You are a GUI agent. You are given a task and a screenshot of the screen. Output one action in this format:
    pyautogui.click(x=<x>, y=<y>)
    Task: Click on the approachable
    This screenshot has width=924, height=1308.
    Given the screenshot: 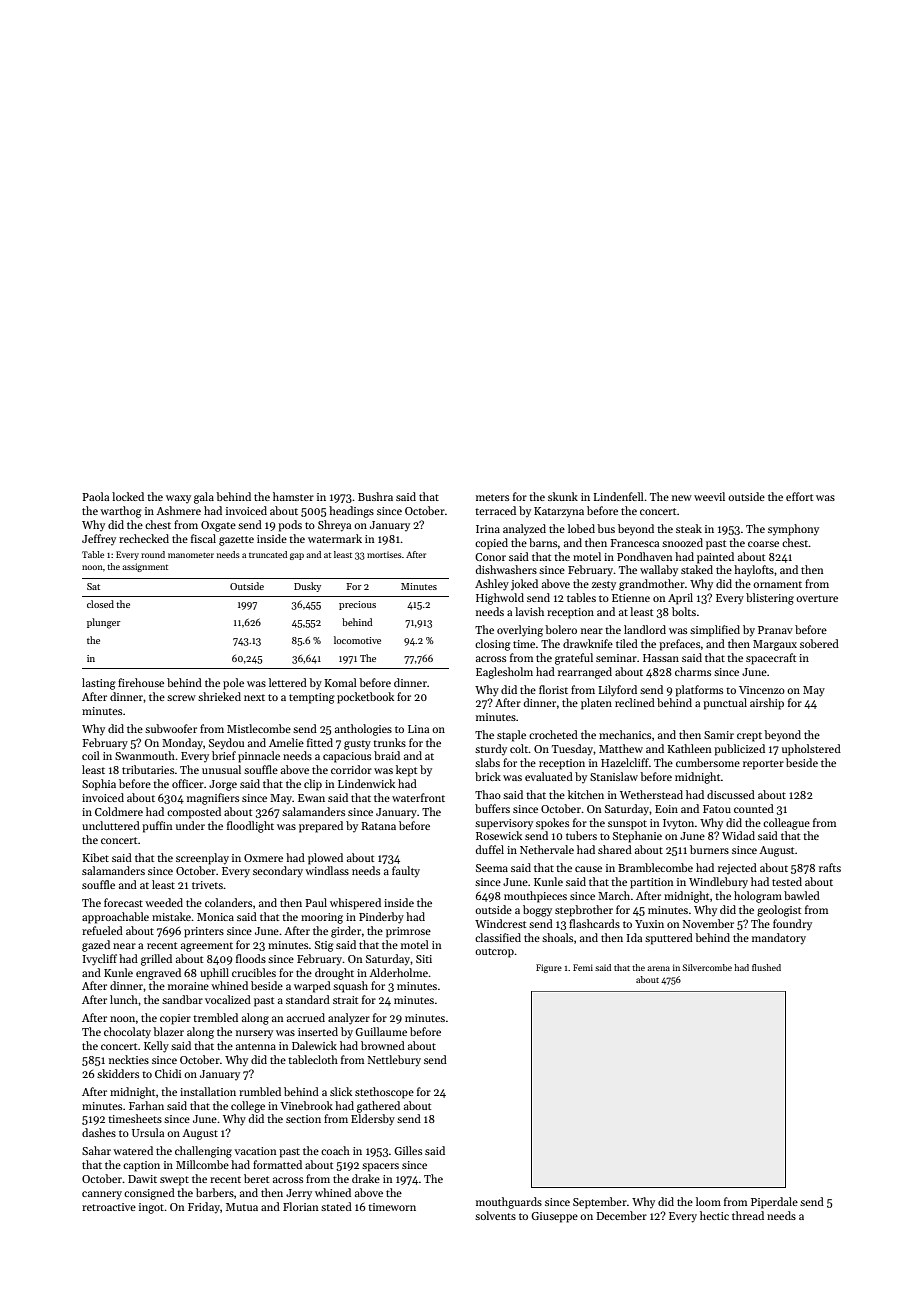 What is the action you would take?
    pyautogui.click(x=115, y=918)
